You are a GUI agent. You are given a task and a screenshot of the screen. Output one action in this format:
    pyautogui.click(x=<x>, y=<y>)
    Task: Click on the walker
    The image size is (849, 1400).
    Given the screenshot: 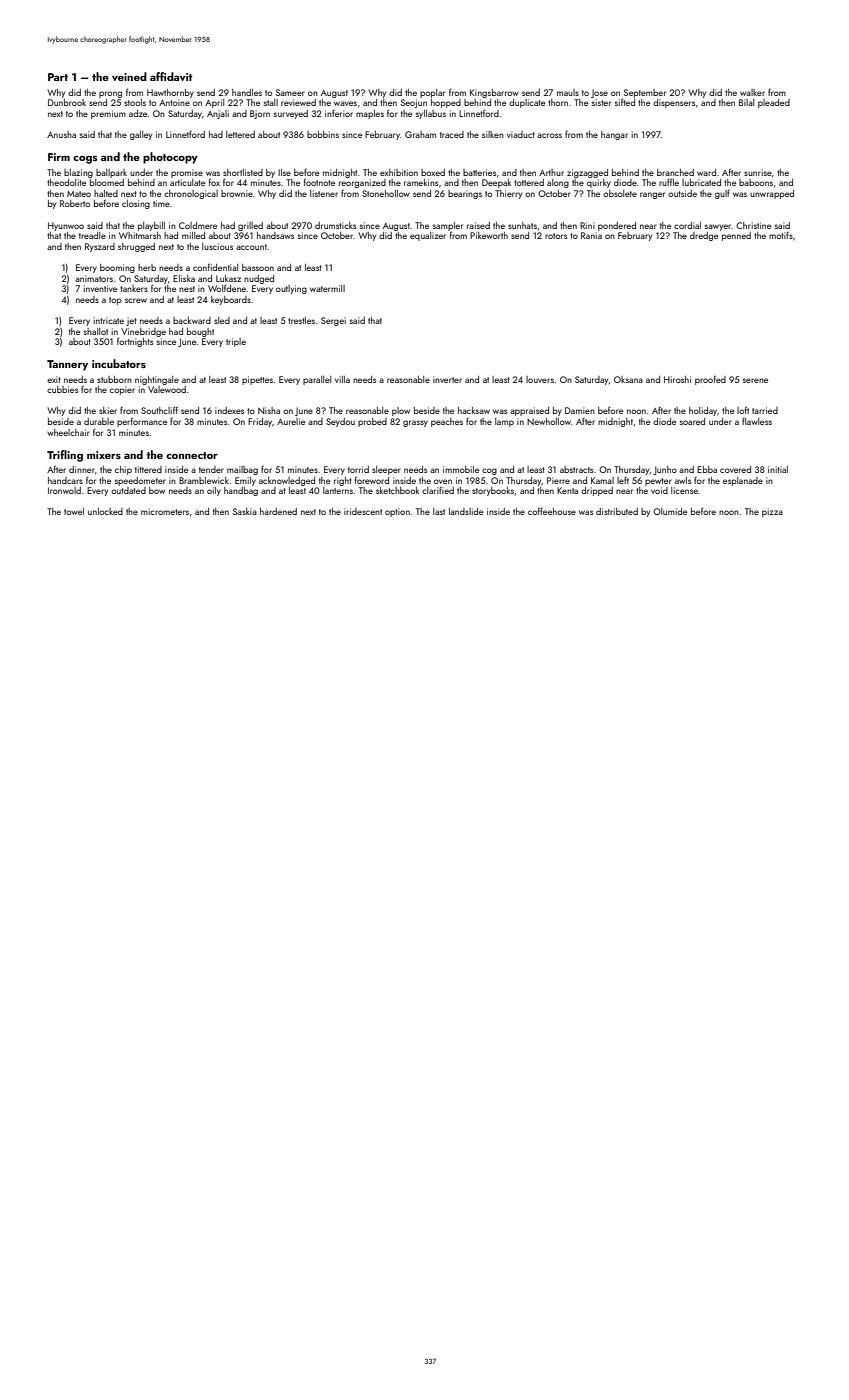 What is the action you would take?
    pyautogui.click(x=752, y=92)
